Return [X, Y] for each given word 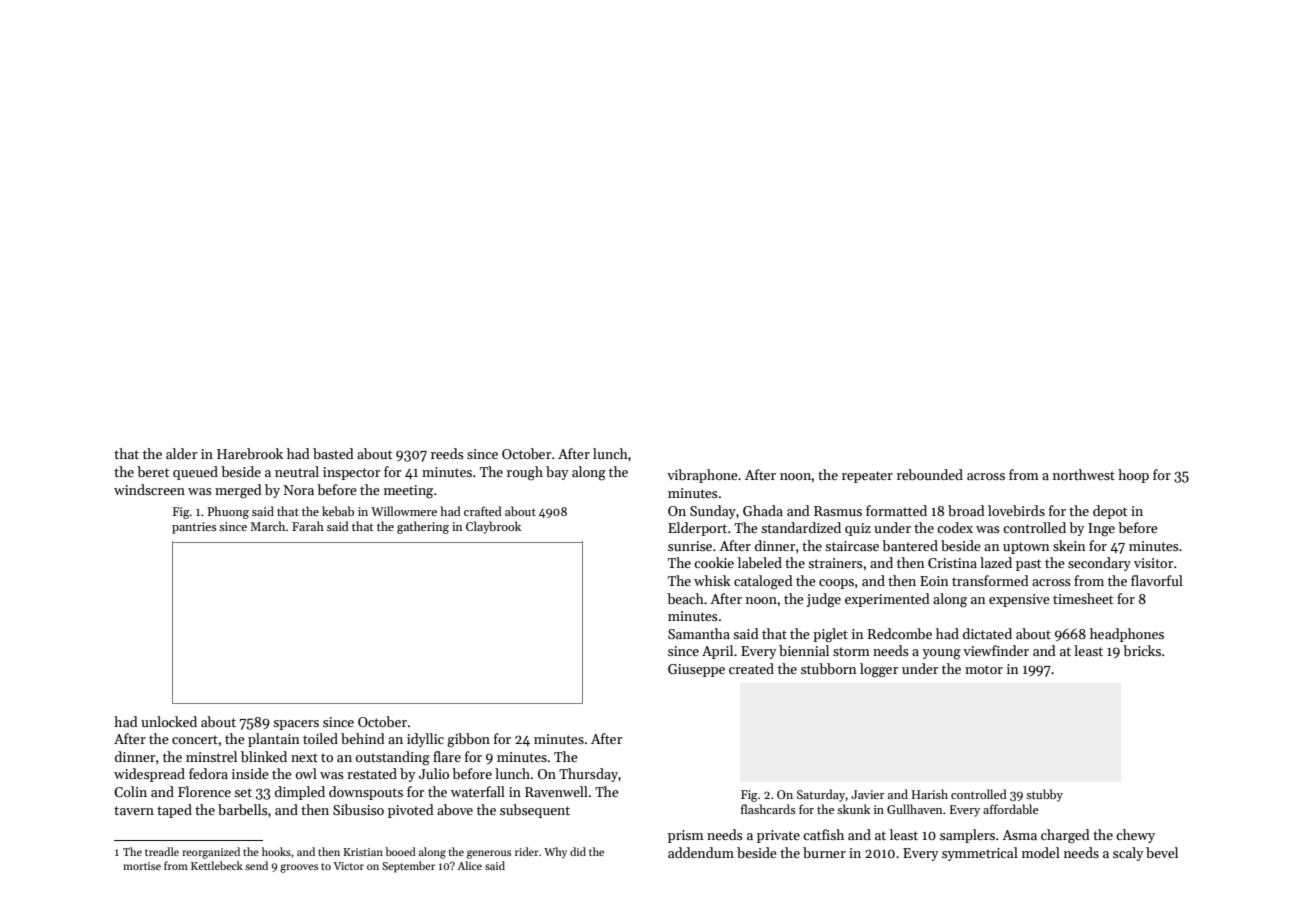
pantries [194, 528]
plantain [273, 740]
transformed [990, 580]
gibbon [468, 740]
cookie [714, 562]
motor [984, 669]
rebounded [930, 474]
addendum [701, 852]
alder [181, 453]
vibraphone [702, 476]
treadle [162, 851]
